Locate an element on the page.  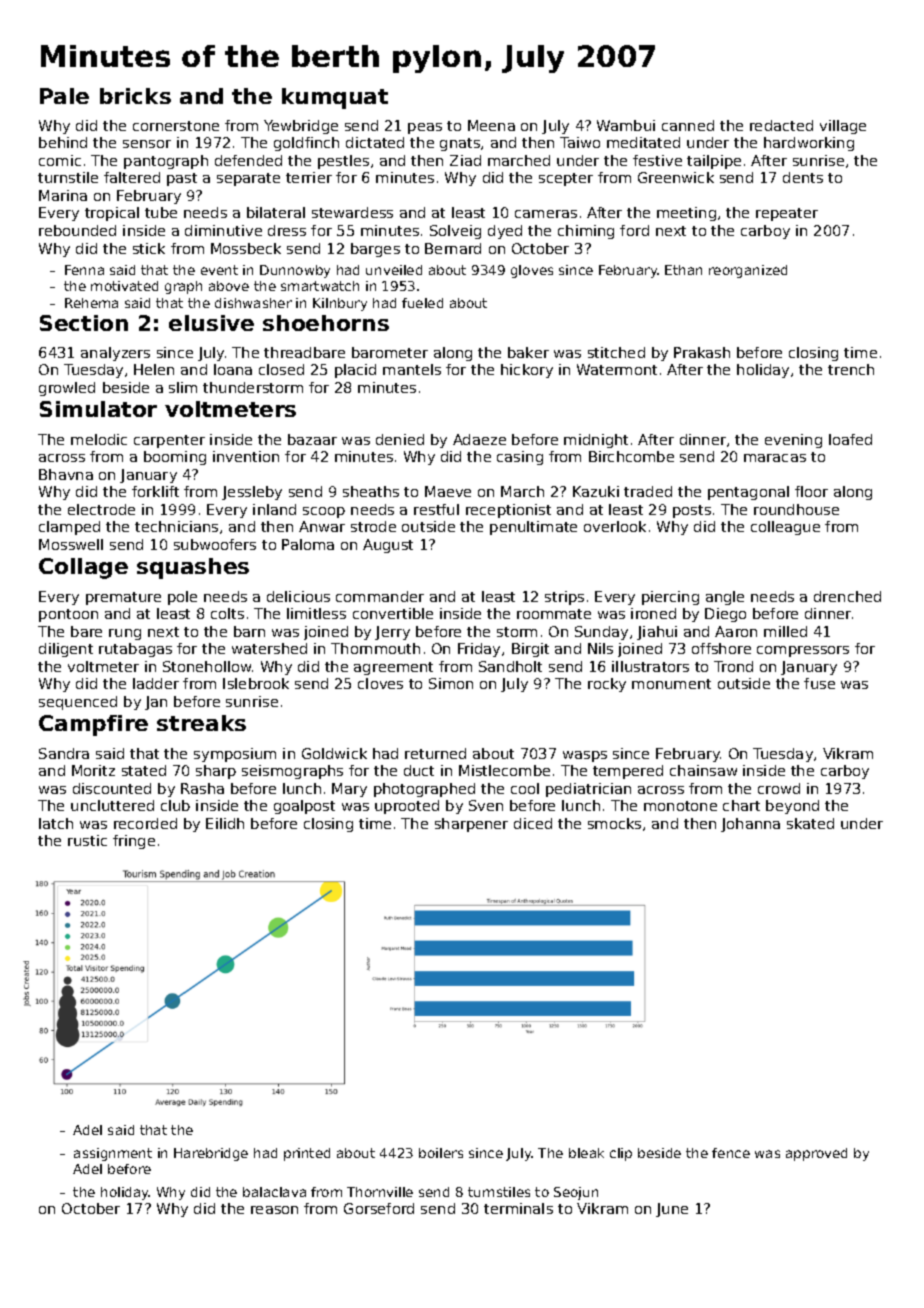
trench is located at coordinates (851, 369).
